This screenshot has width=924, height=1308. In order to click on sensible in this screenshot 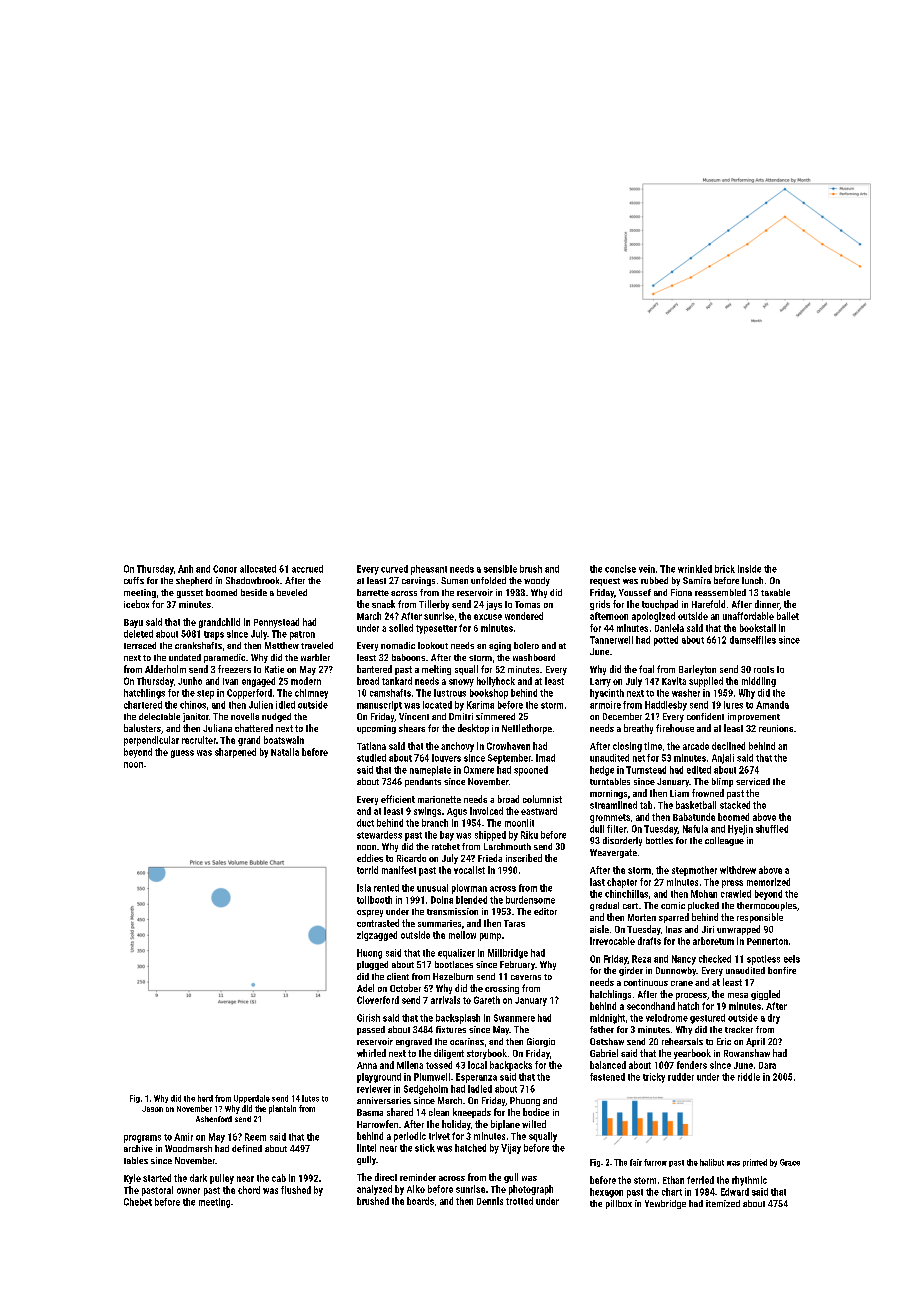, I will do `click(500, 569)`.
